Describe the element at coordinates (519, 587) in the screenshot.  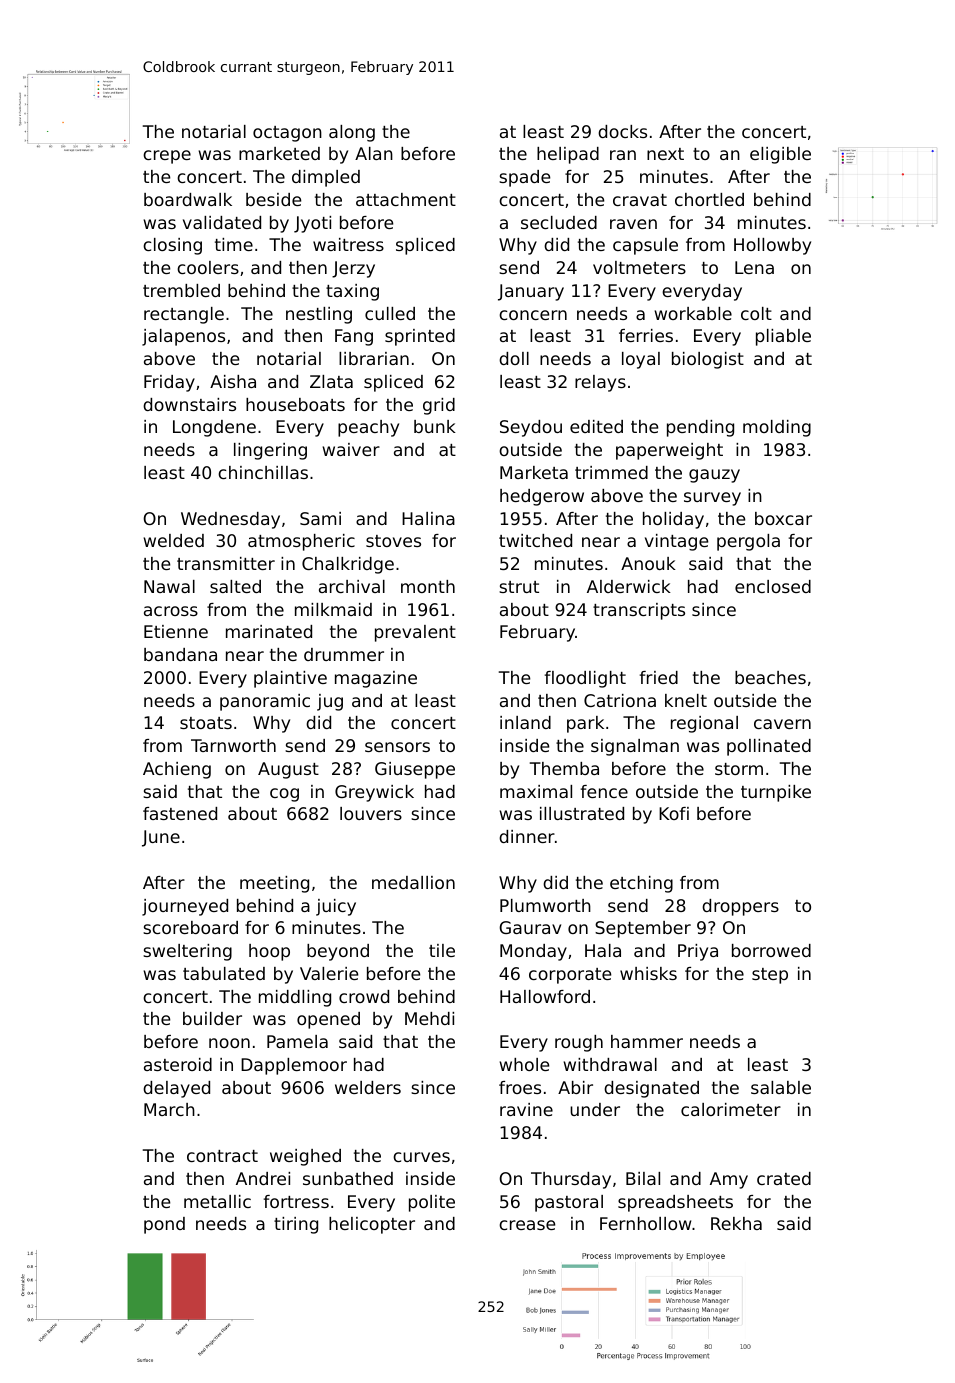
I see `strut` at that location.
